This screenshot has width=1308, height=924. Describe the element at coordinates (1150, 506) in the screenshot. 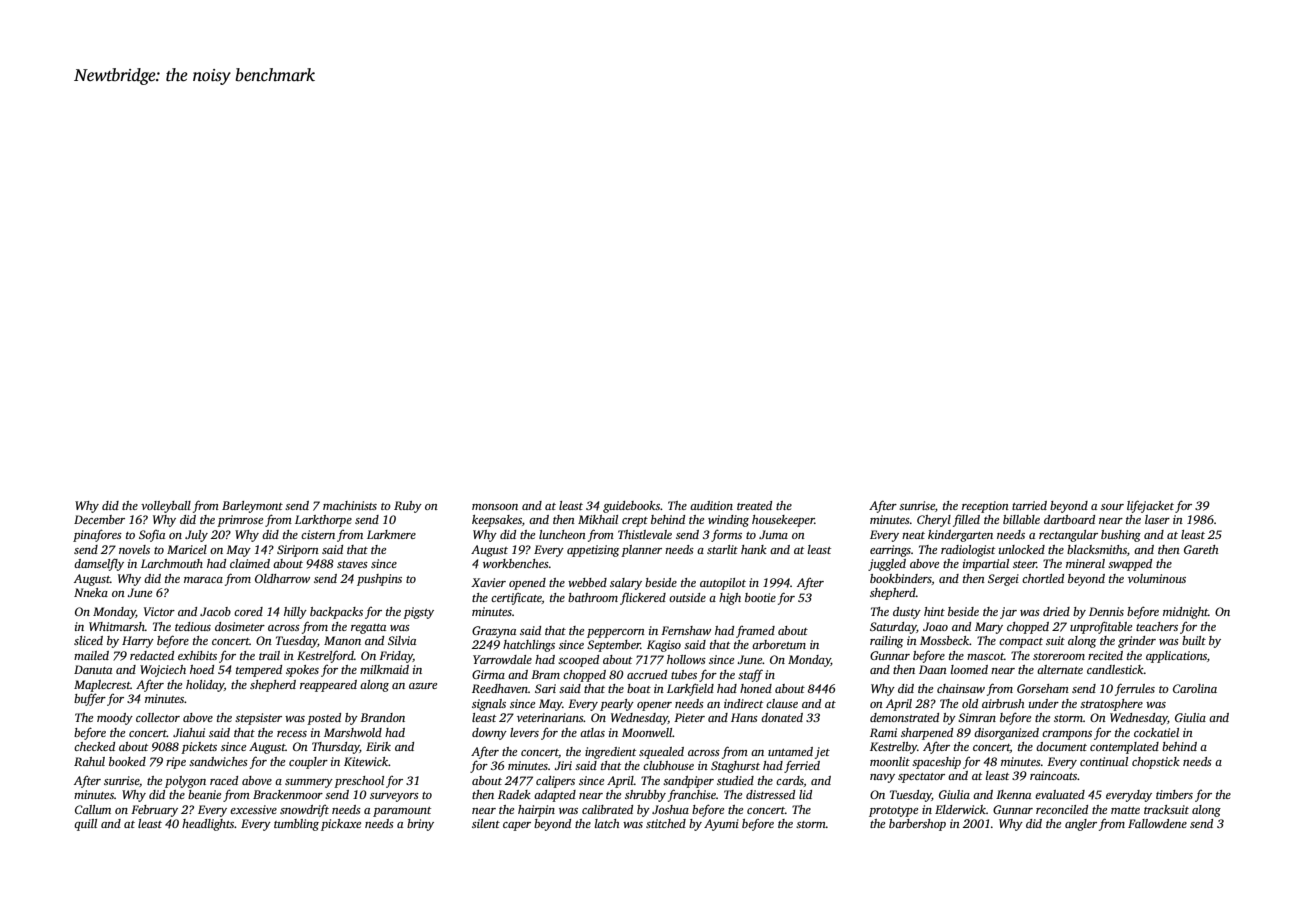

I see `lifejacket` at that location.
